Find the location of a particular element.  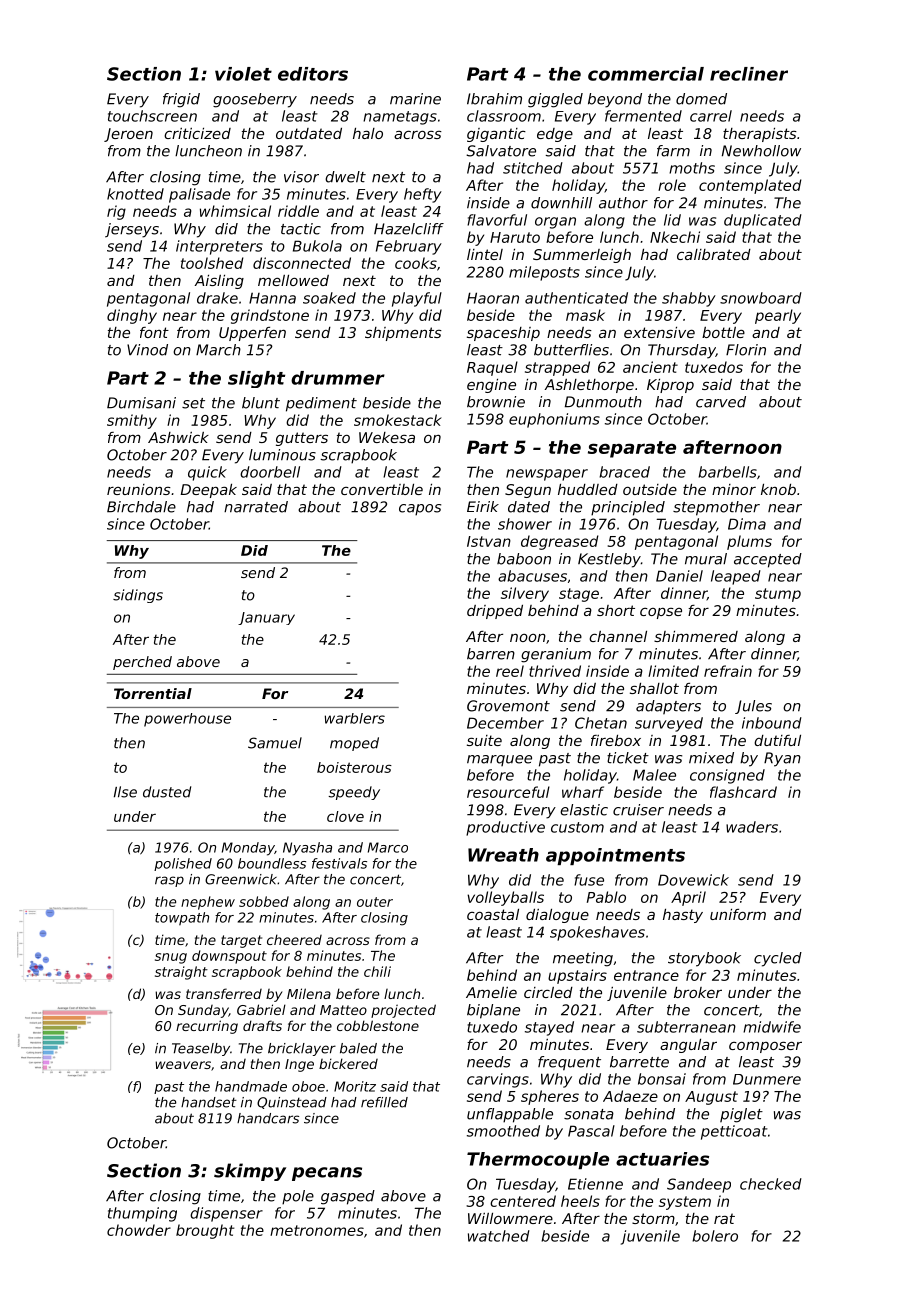

Grovemont is located at coordinates (508, 706).
